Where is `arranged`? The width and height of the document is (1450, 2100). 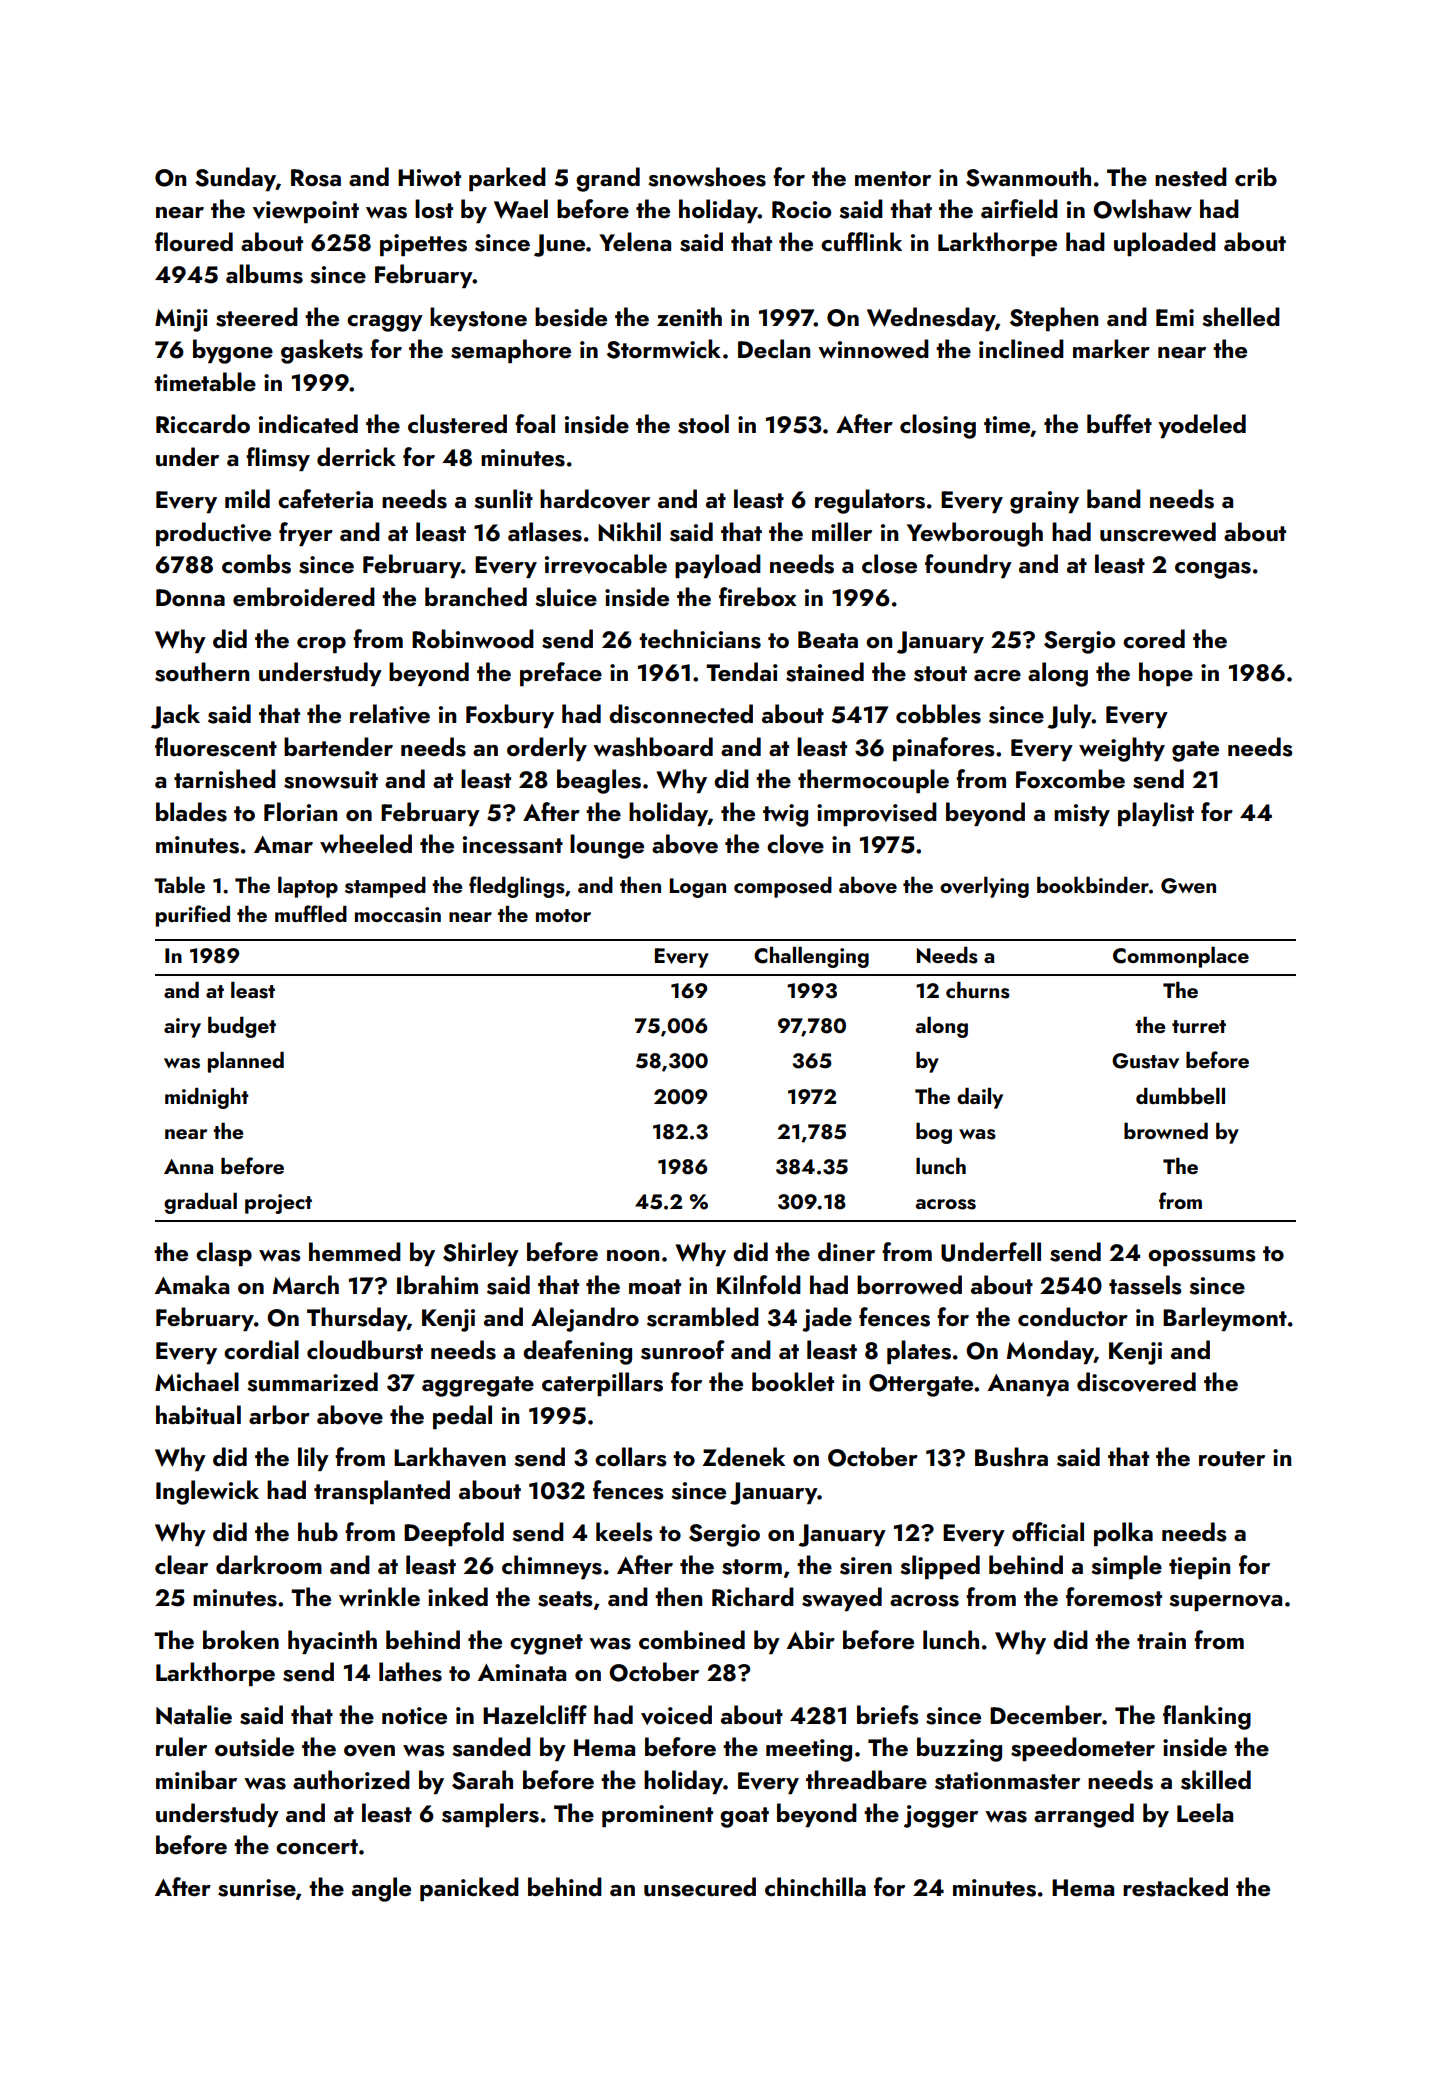 arranged is located at coordinates (1084, 1815).
